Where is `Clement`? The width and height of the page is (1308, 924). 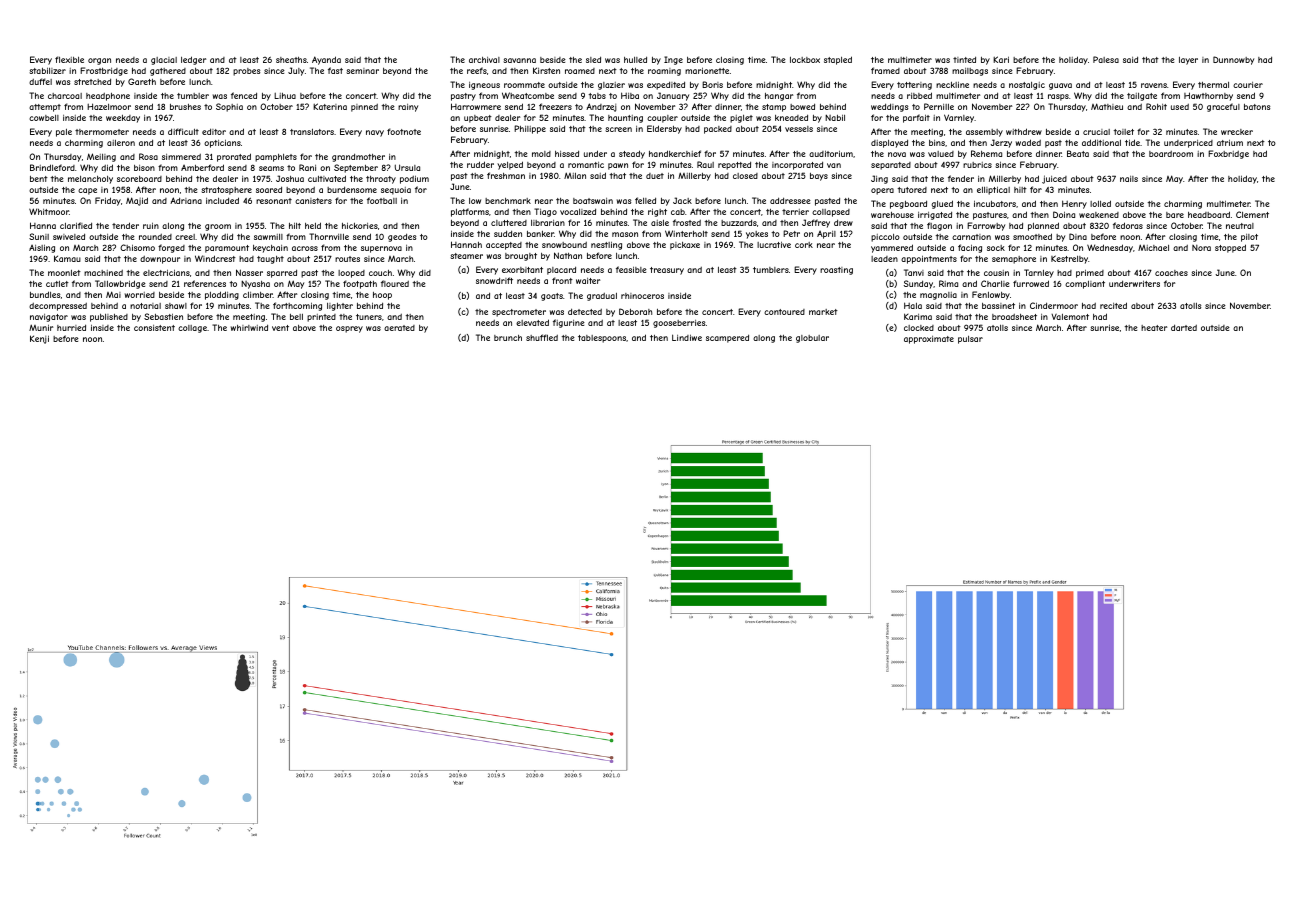 Clement is located at coordinates (1252, 214).
